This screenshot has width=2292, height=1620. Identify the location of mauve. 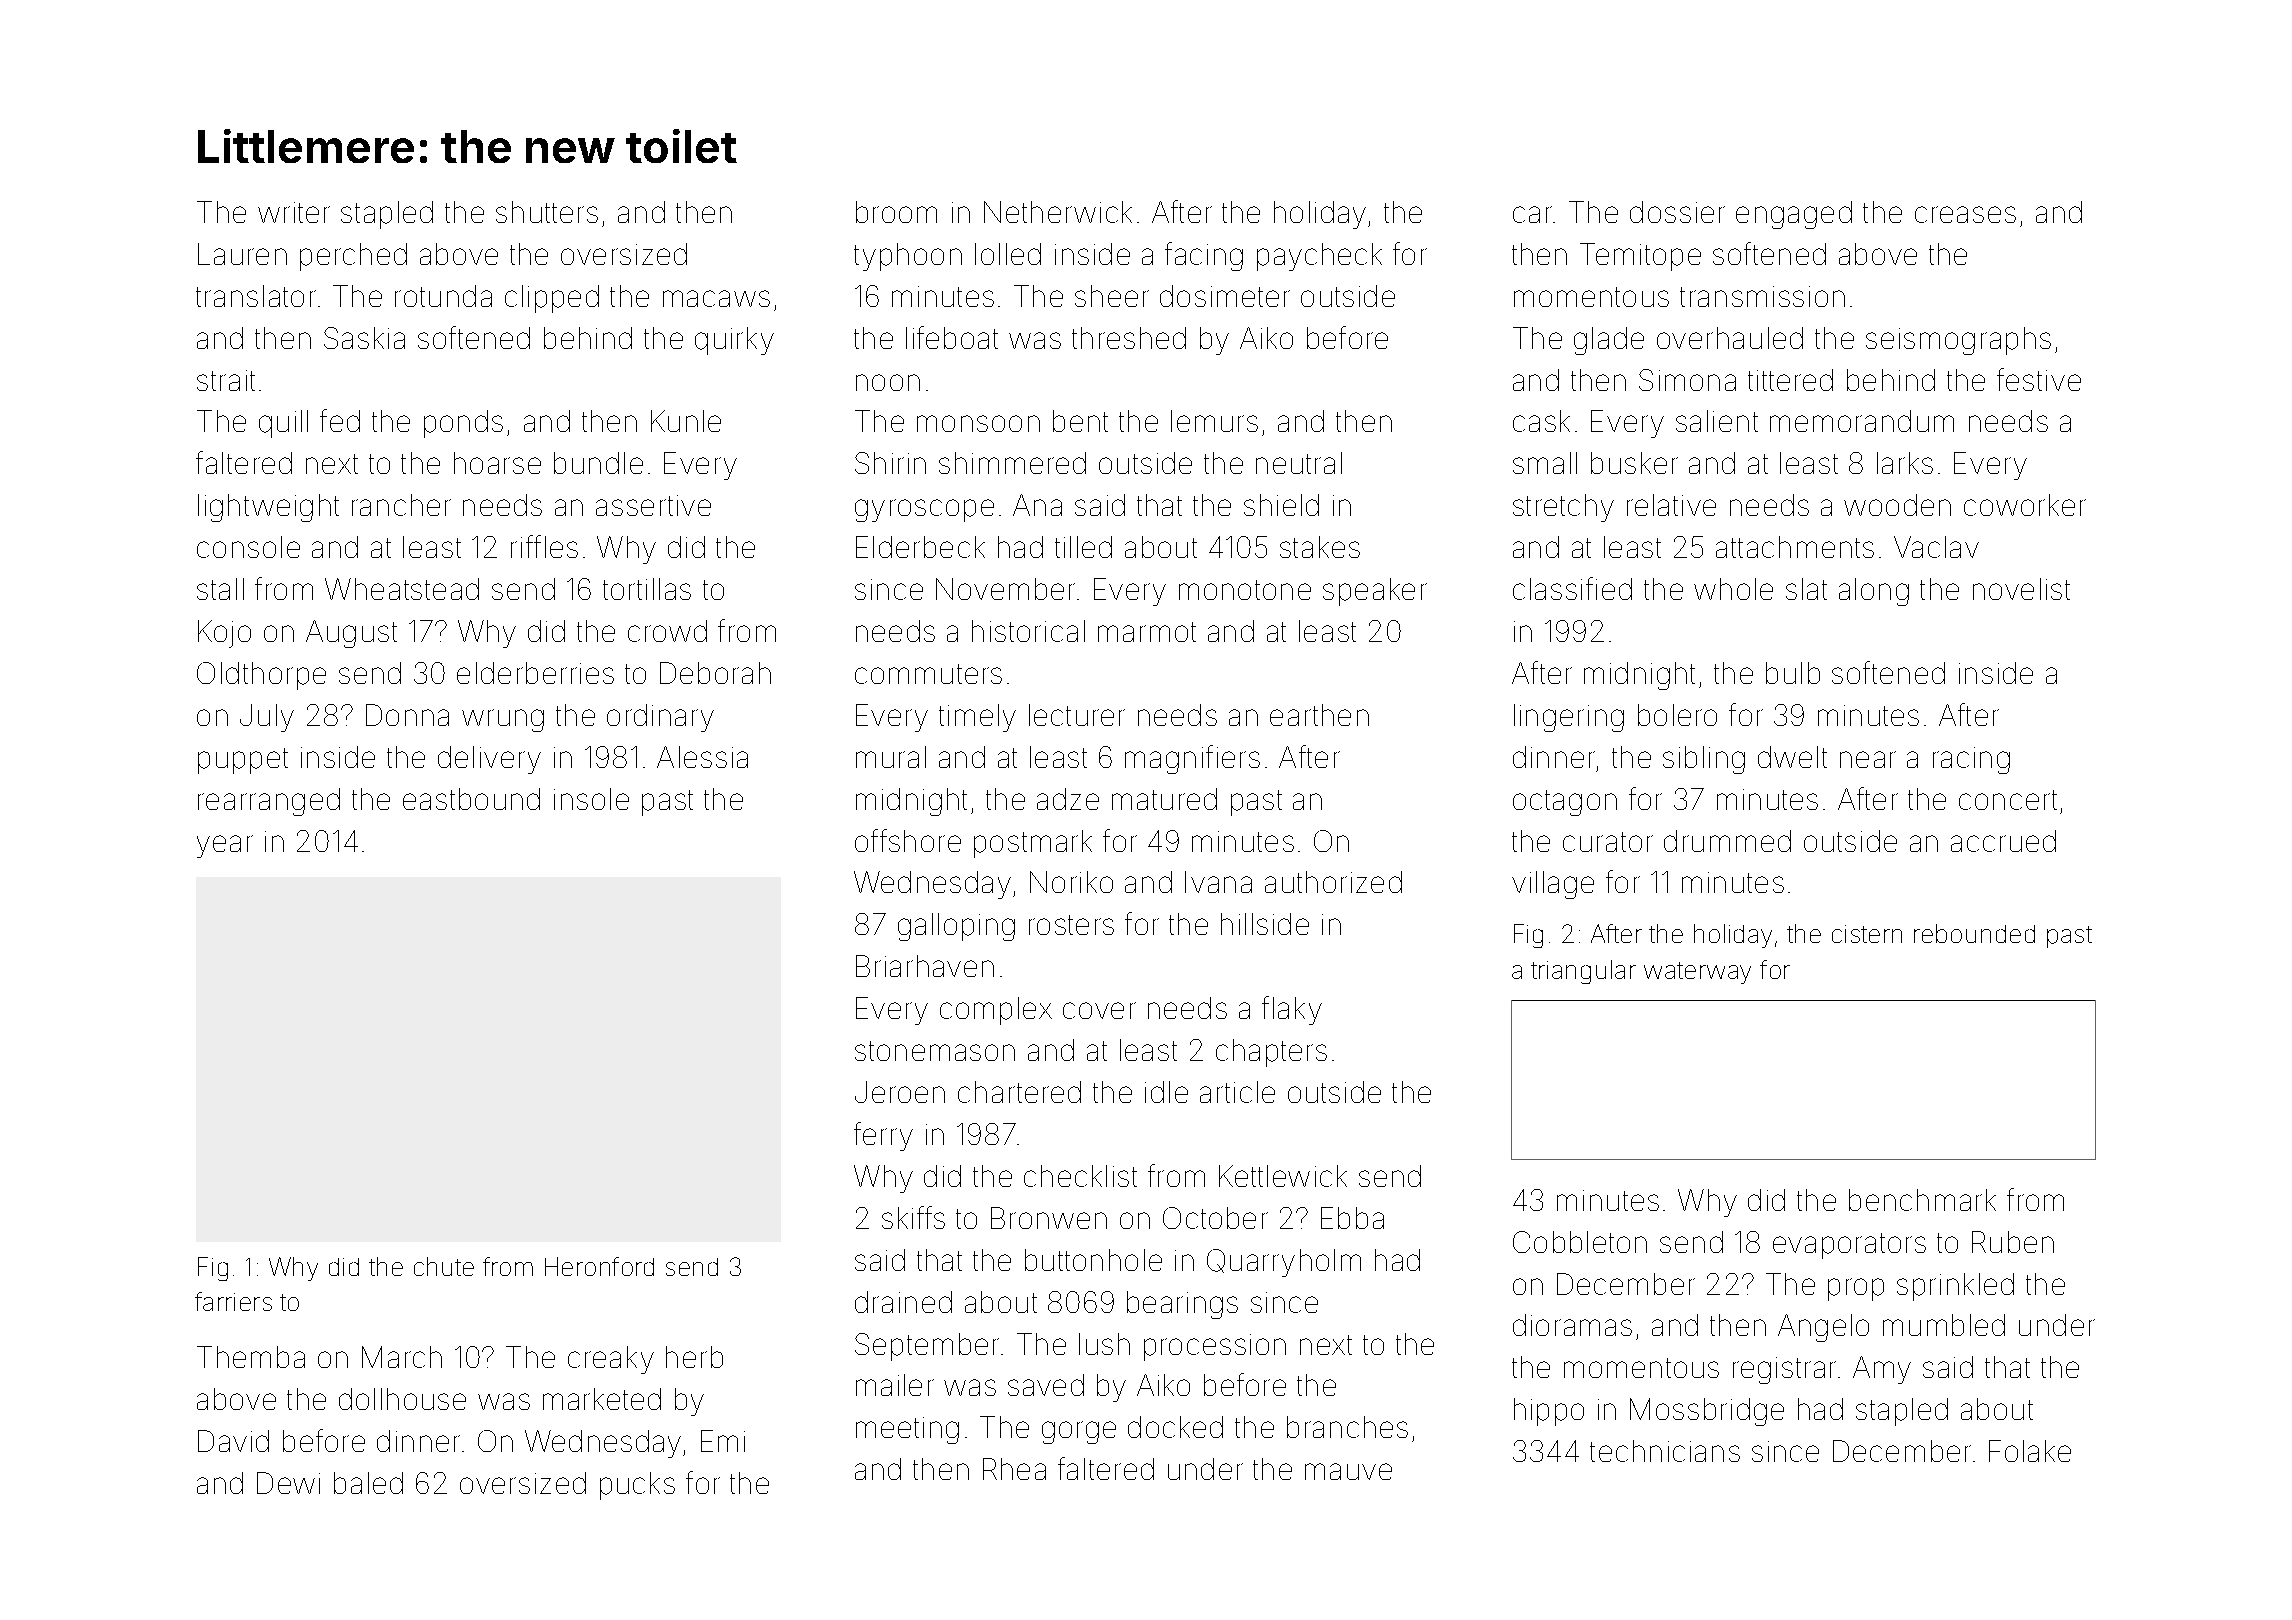
(1348, 1471).
